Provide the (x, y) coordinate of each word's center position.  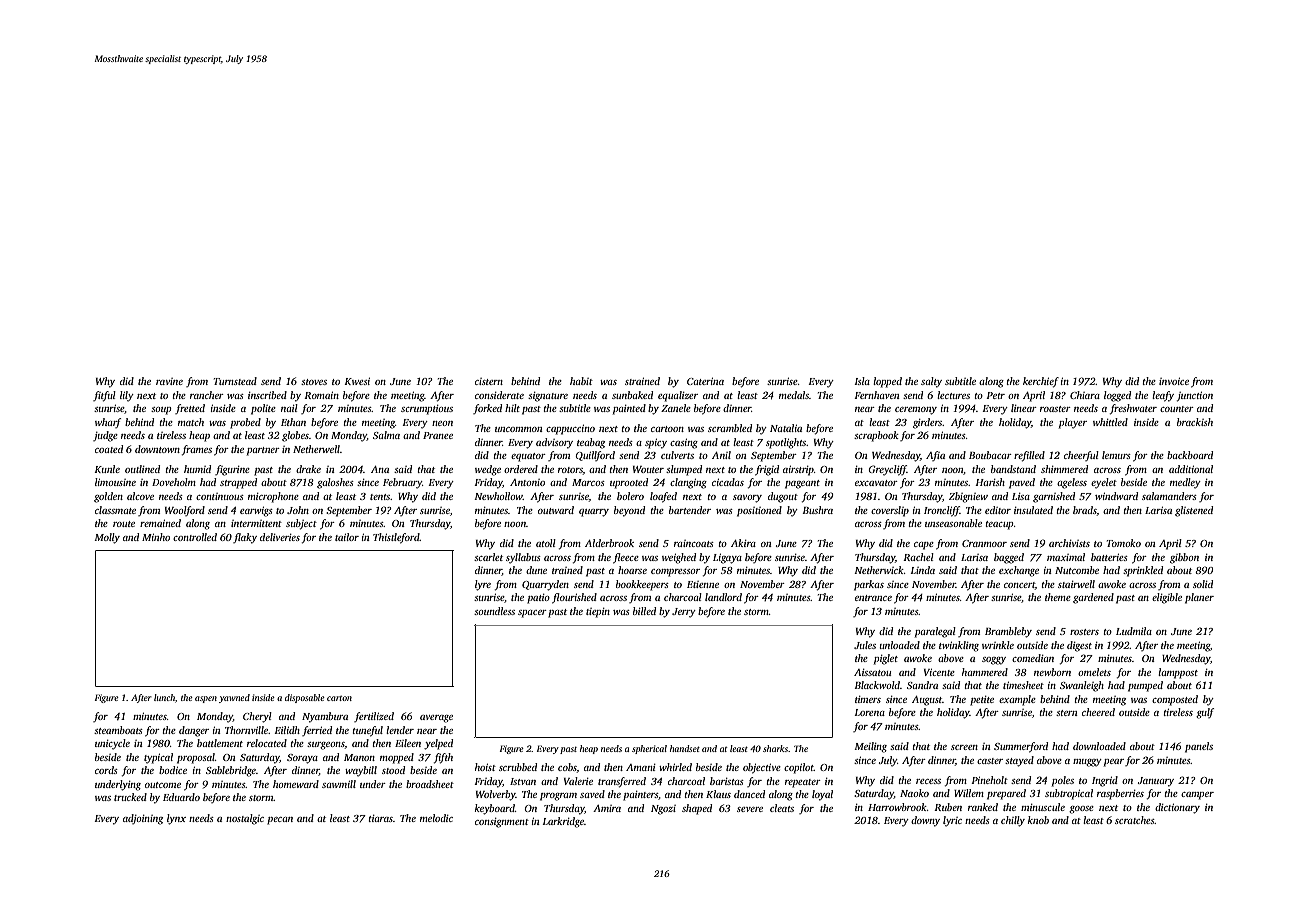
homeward (296, 784)
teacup (1000, 525)
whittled (1110, 422)
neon (442, 423)
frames (197, 450)
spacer (532, 614)
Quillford (595, 456)
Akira (743, 543)
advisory (554, 443)
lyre (483, 585)
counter (1177, 409)
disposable (304, 698)
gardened (1093, 598)
